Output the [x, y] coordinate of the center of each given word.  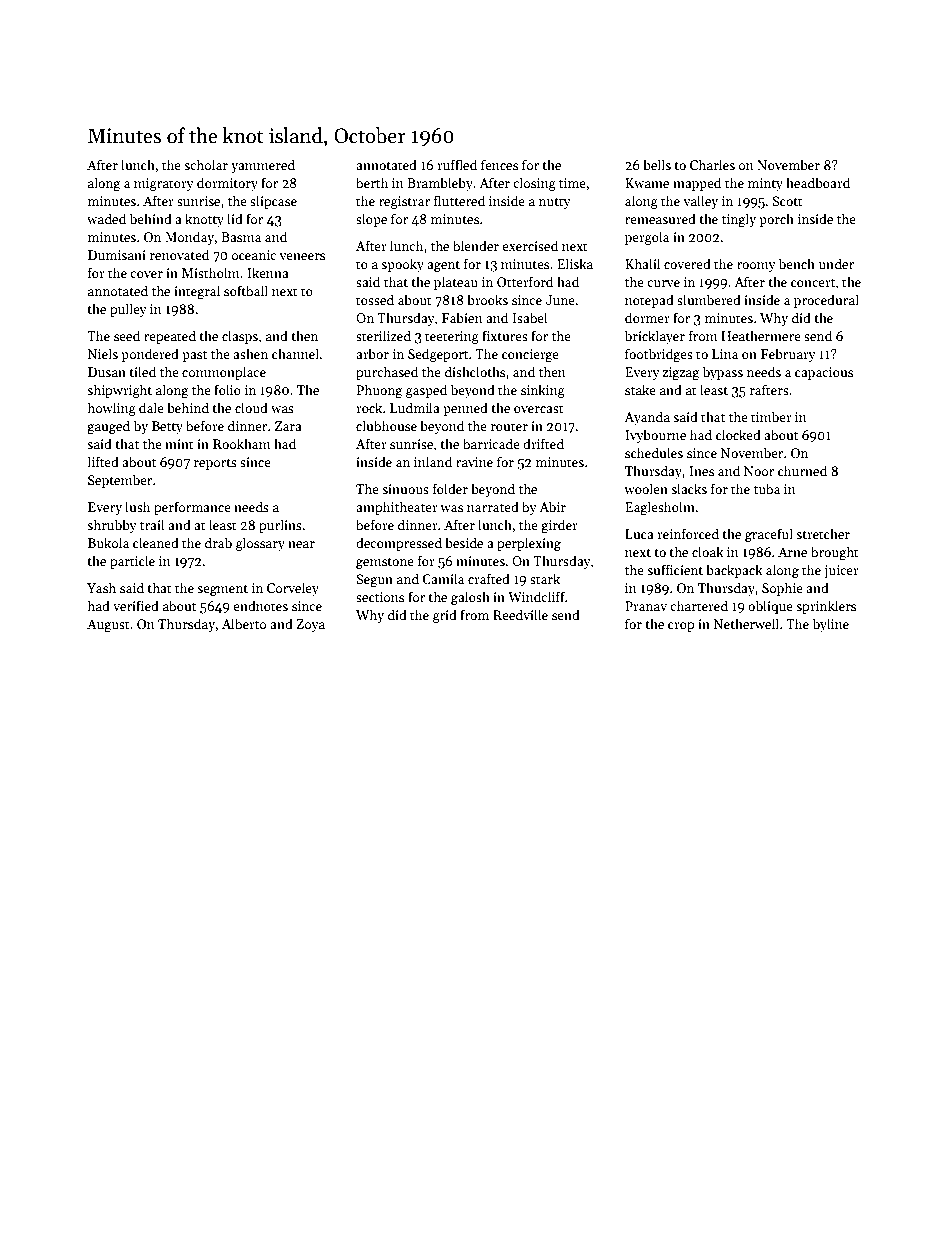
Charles [712, 164]
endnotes [260, 605]
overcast [539, 409]
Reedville [520, 614]
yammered [263, 166]
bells [657, 164]
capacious [824, 373]
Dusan [107, 372]
